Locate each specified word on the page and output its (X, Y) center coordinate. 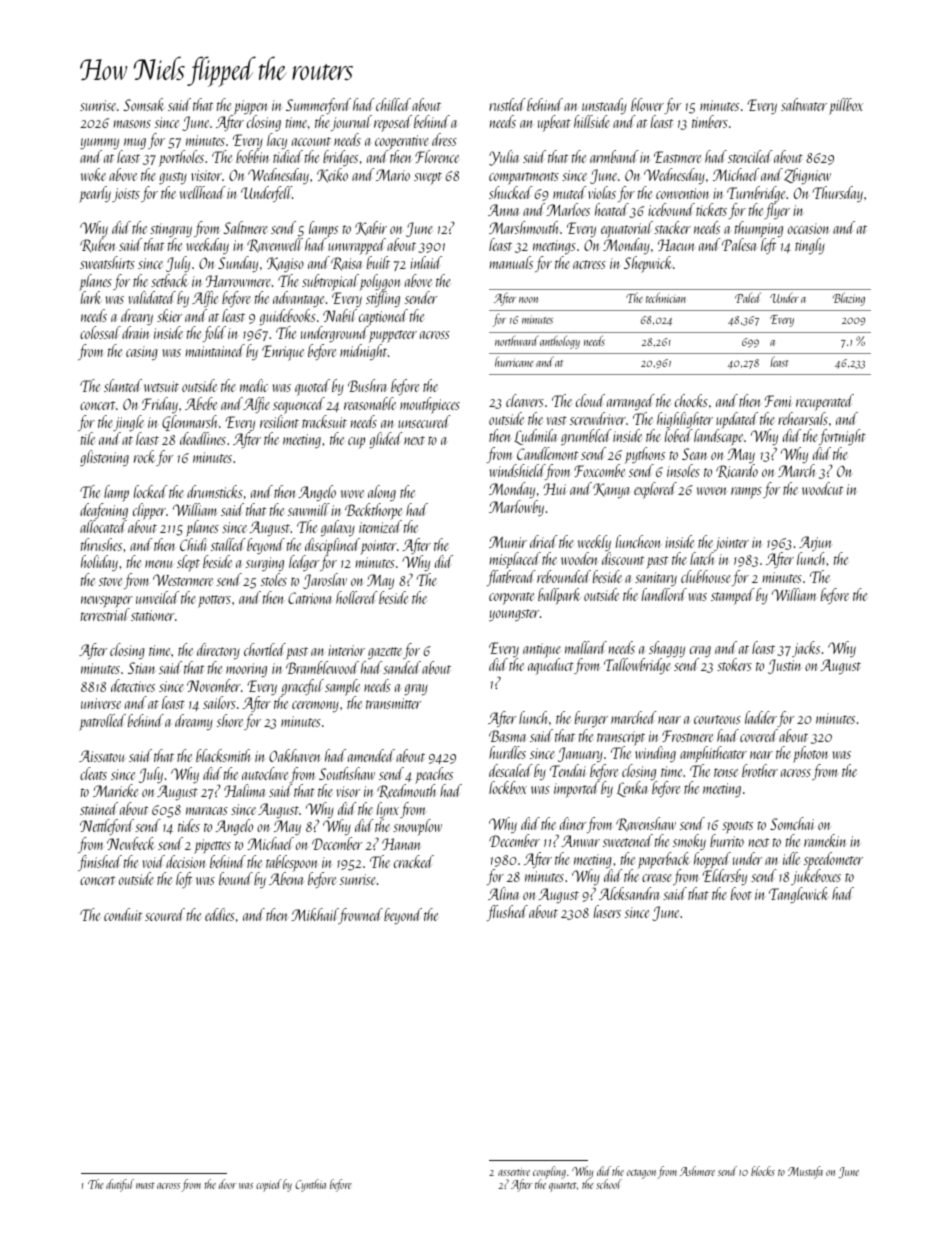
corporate (511, 598)
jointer (731, 544)
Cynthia (310, 1185)
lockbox (508, 787)
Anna (503, 210)
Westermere (183, 580)
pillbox (846, 106)
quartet (563, 1187)
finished (100, 863)
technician (666, 297)
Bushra (367, 385)
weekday (207, 246)
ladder (761, 717)
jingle (129, 423)
